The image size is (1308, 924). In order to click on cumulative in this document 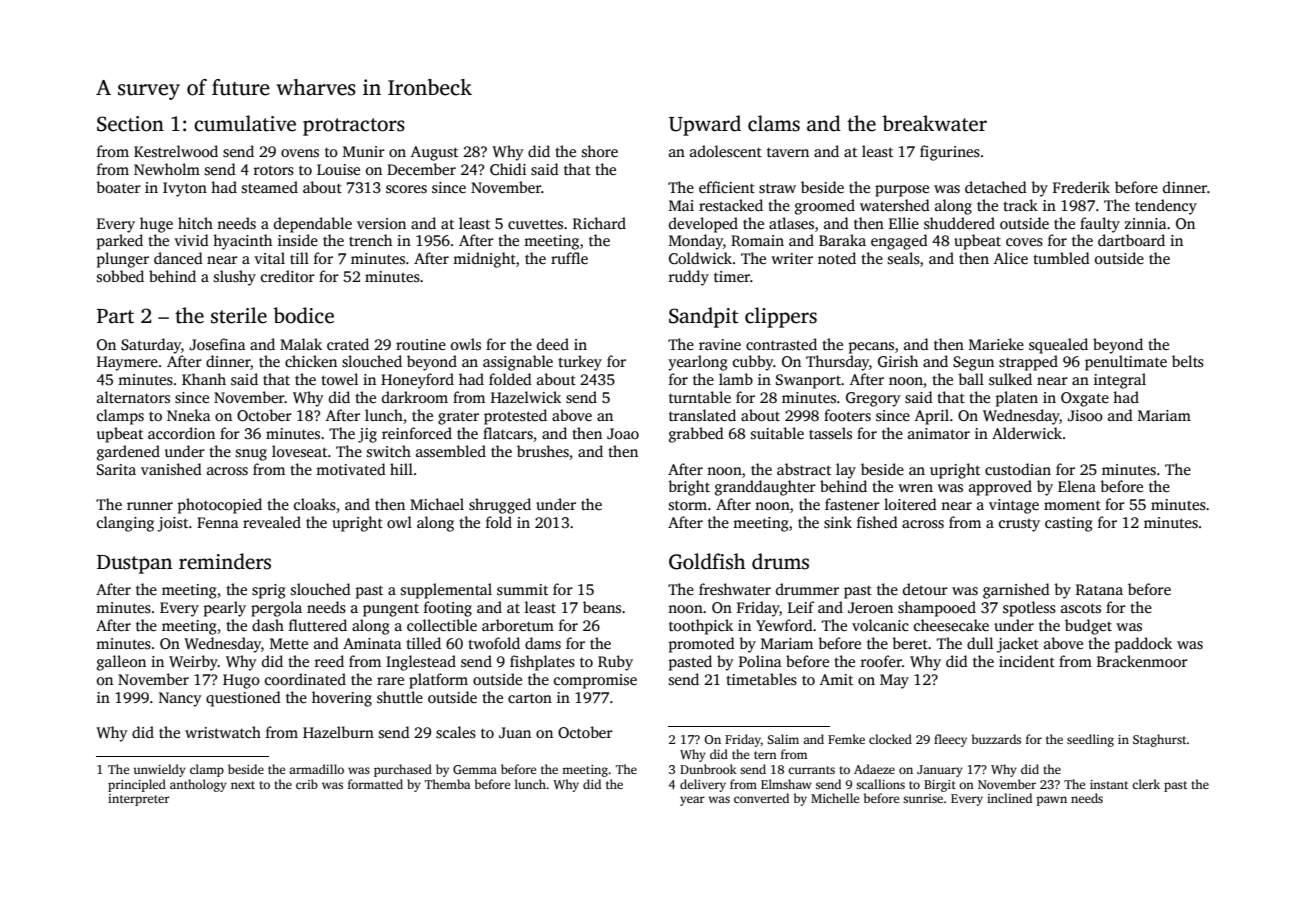, I will do `click(245, 123)`.
